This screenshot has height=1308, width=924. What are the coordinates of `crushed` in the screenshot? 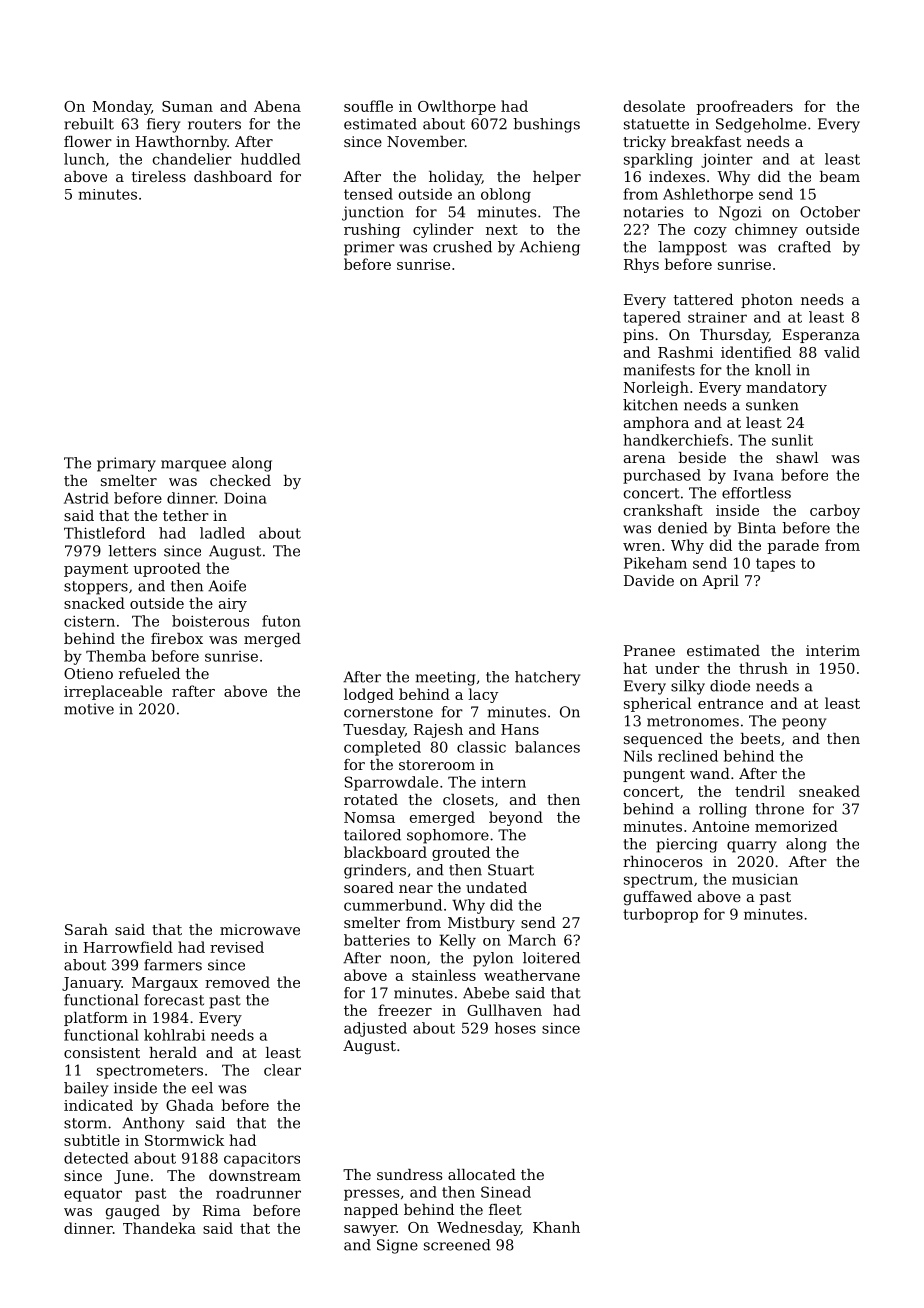 It's located at (462, 247).
